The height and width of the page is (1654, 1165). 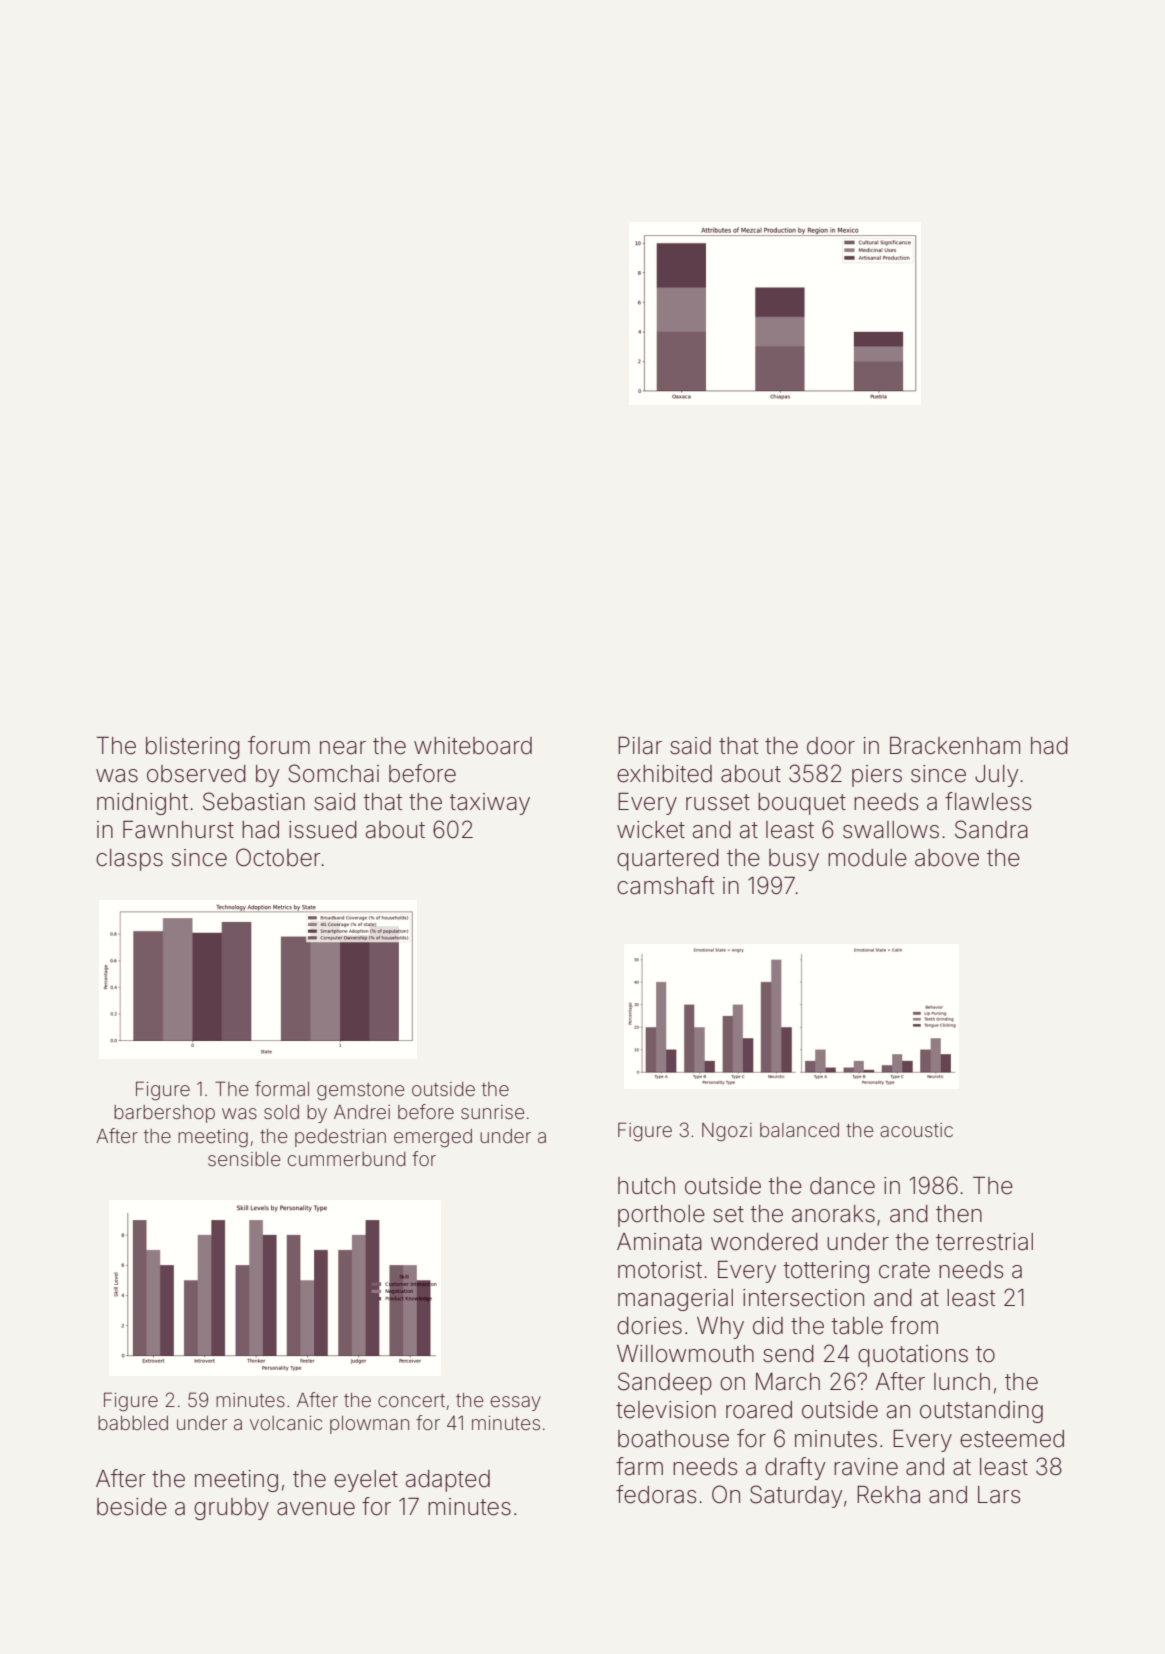 What do you see at coordinates (955, 746) in the page?
I see `Brackenham` at bounding box center [955, 746].
